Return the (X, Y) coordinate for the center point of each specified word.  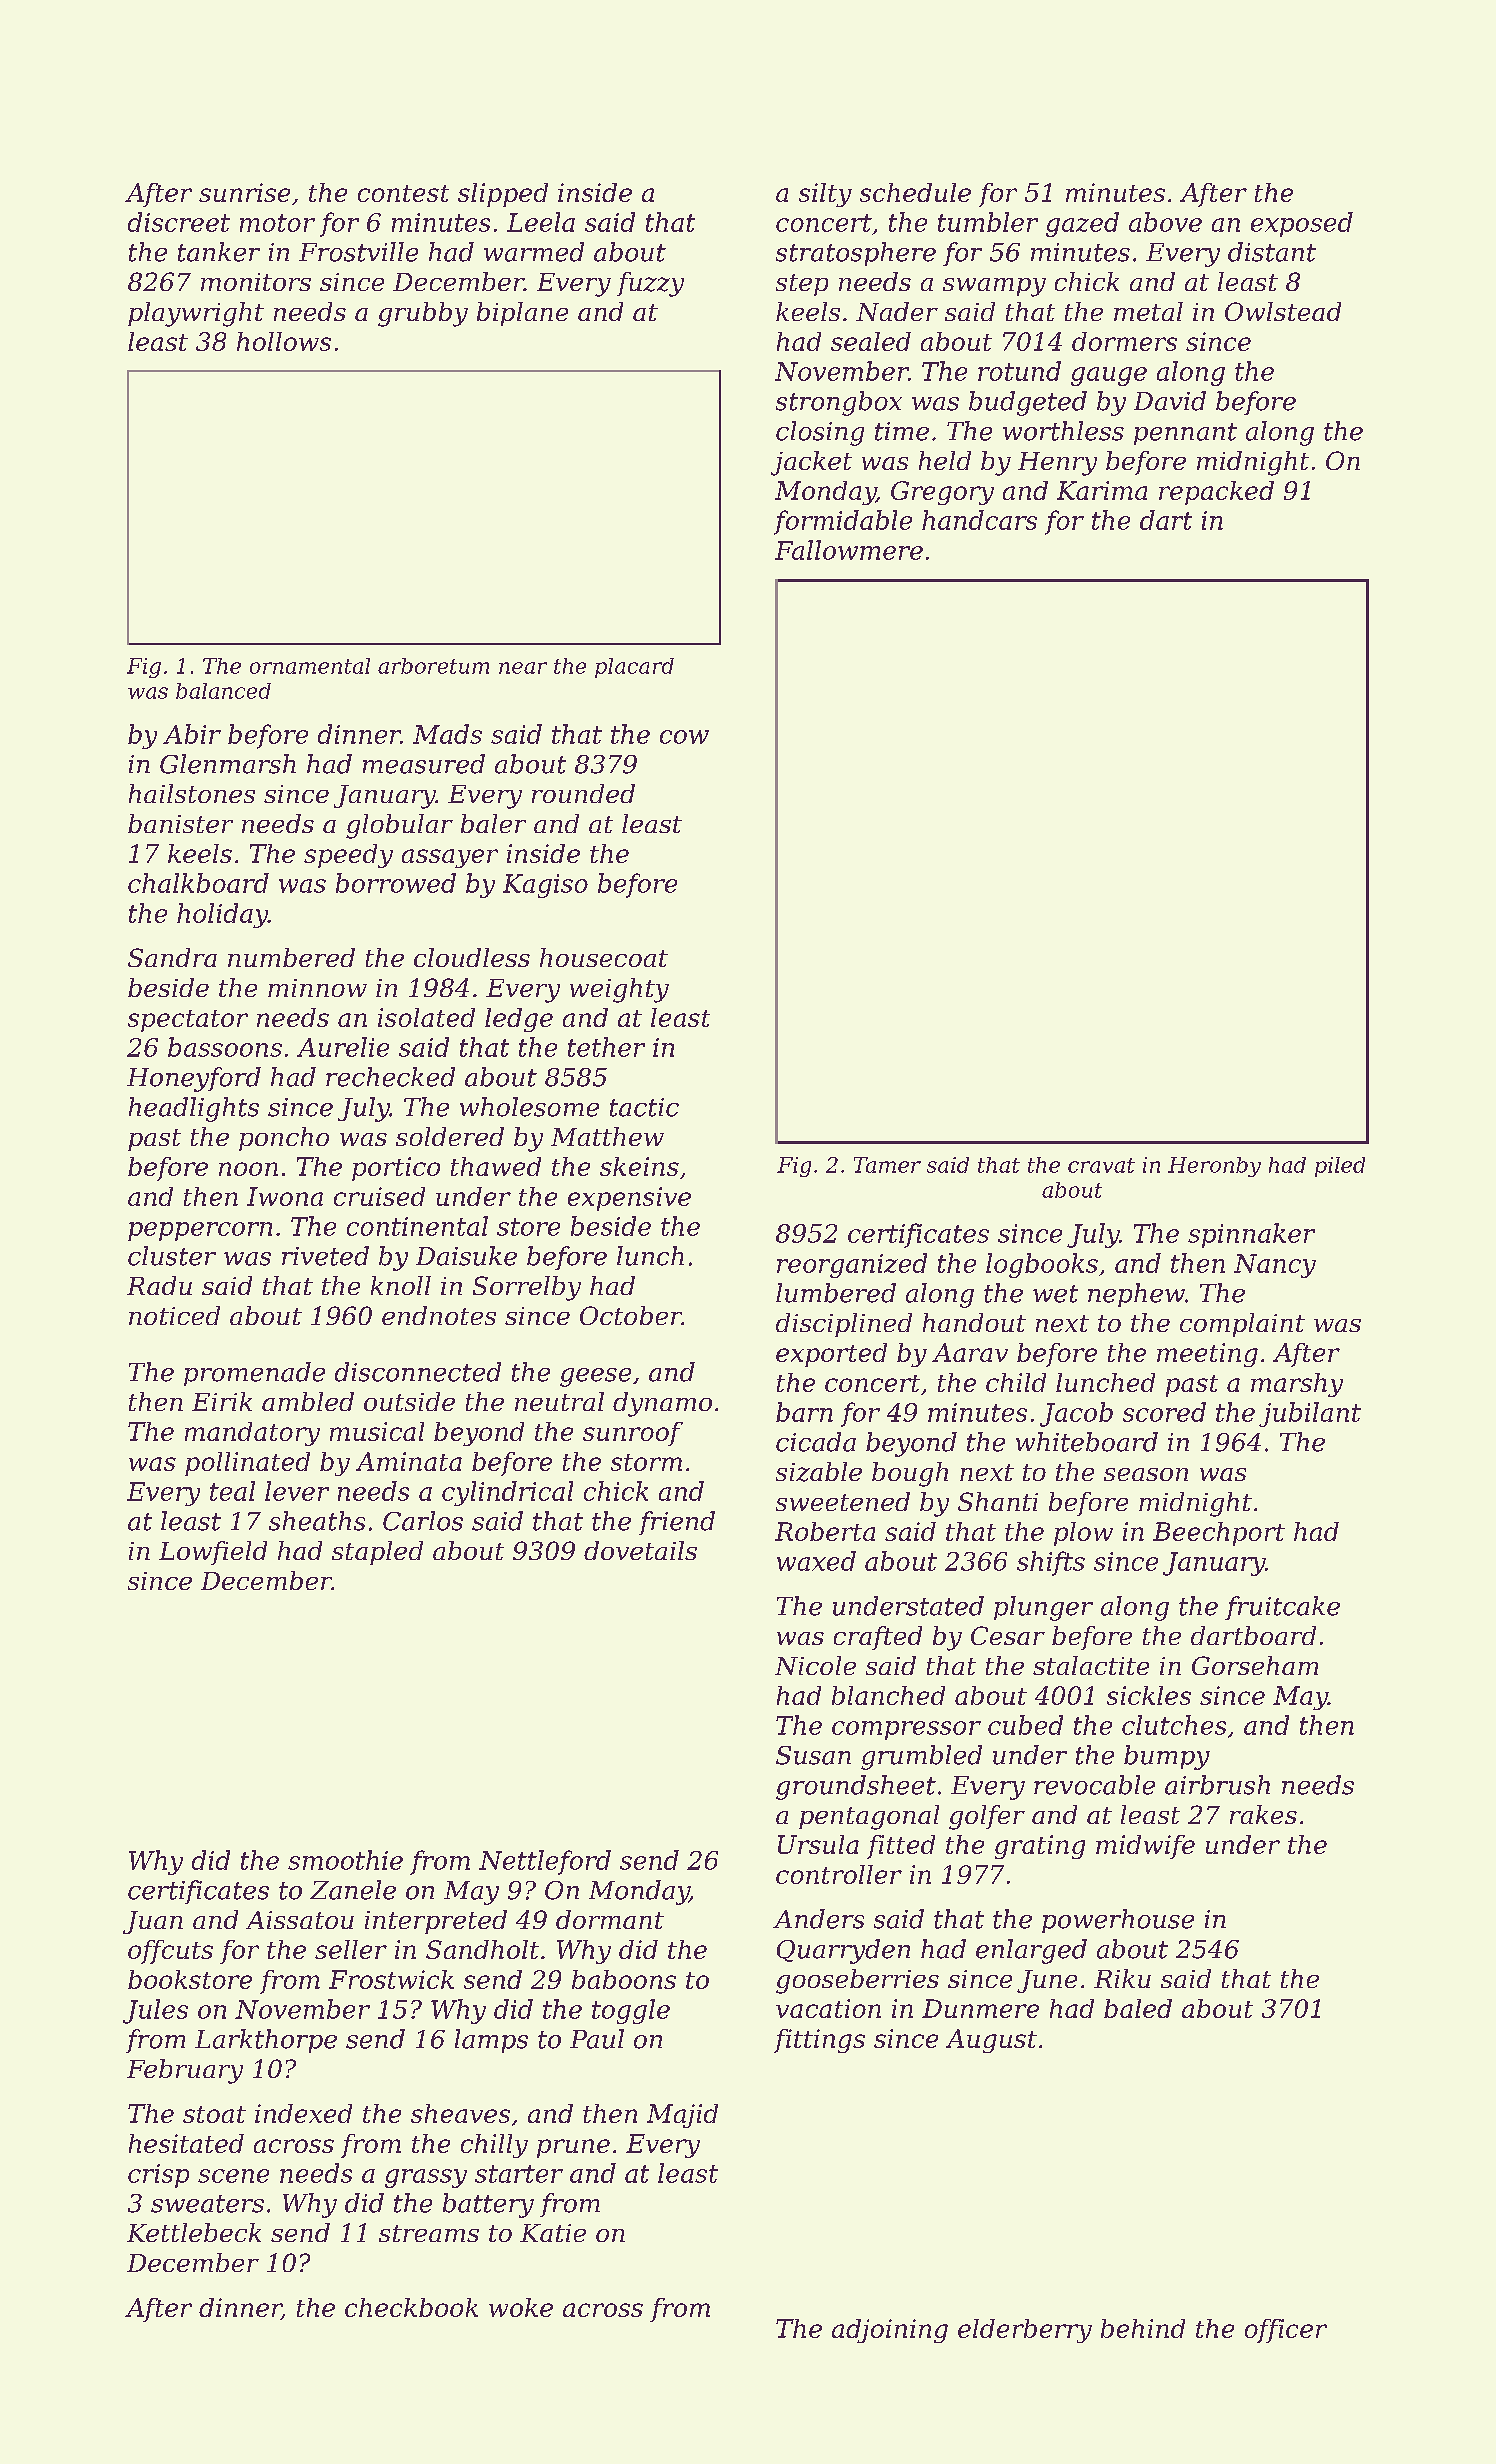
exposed (1302, 224)
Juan (153, 1922)
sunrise (244, 192)
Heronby (1214, 1167)
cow (684, 737)
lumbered (836, 1293)
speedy (348, 856)
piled (1340, 1167)
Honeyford (194, 1079)
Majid (682, 2116)
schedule (915, 192)
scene (233, 2176)
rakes (1263, 1814)
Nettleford (545, 1862)
